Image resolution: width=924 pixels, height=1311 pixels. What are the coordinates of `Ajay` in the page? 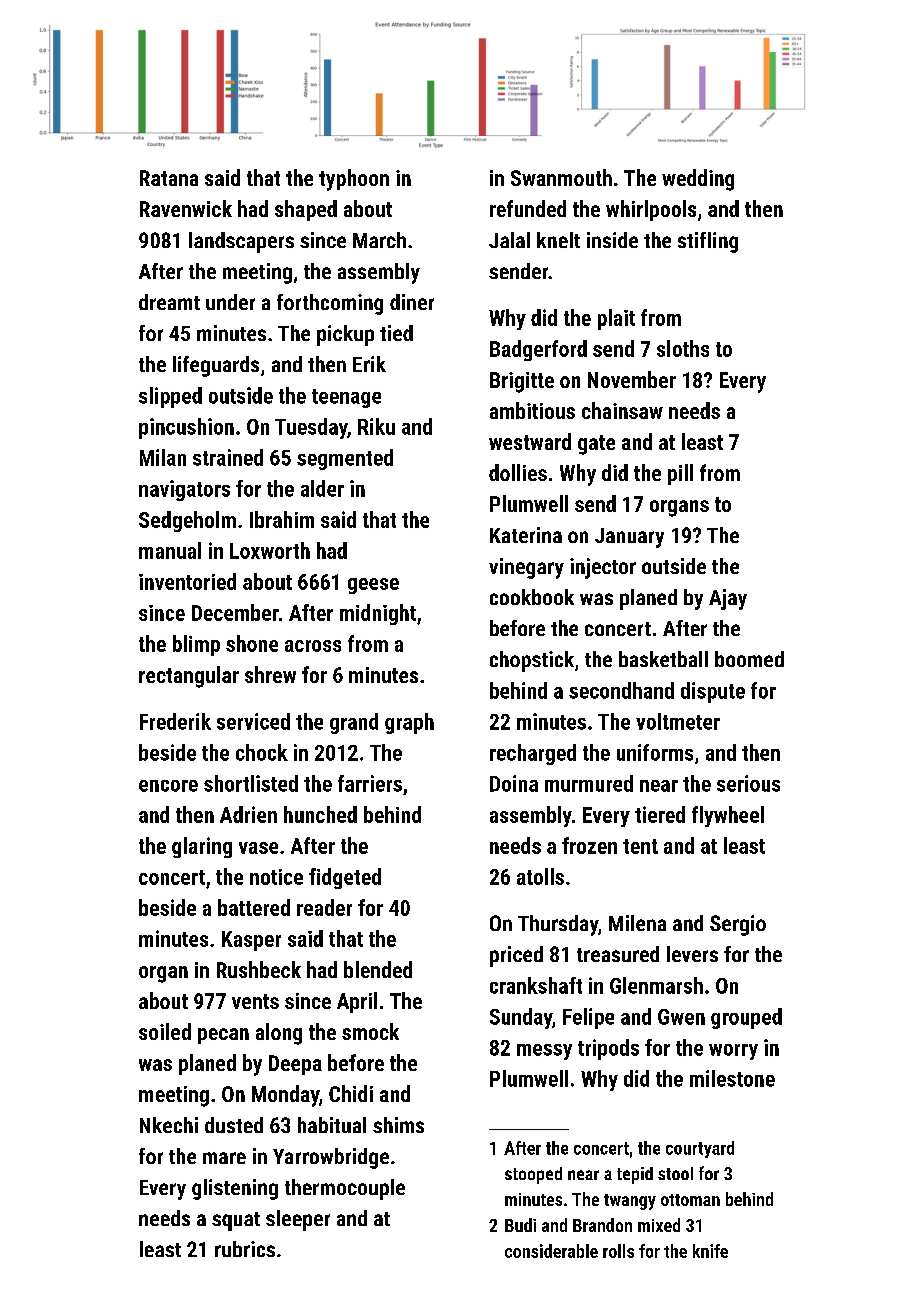 It's located at (728, 599).
